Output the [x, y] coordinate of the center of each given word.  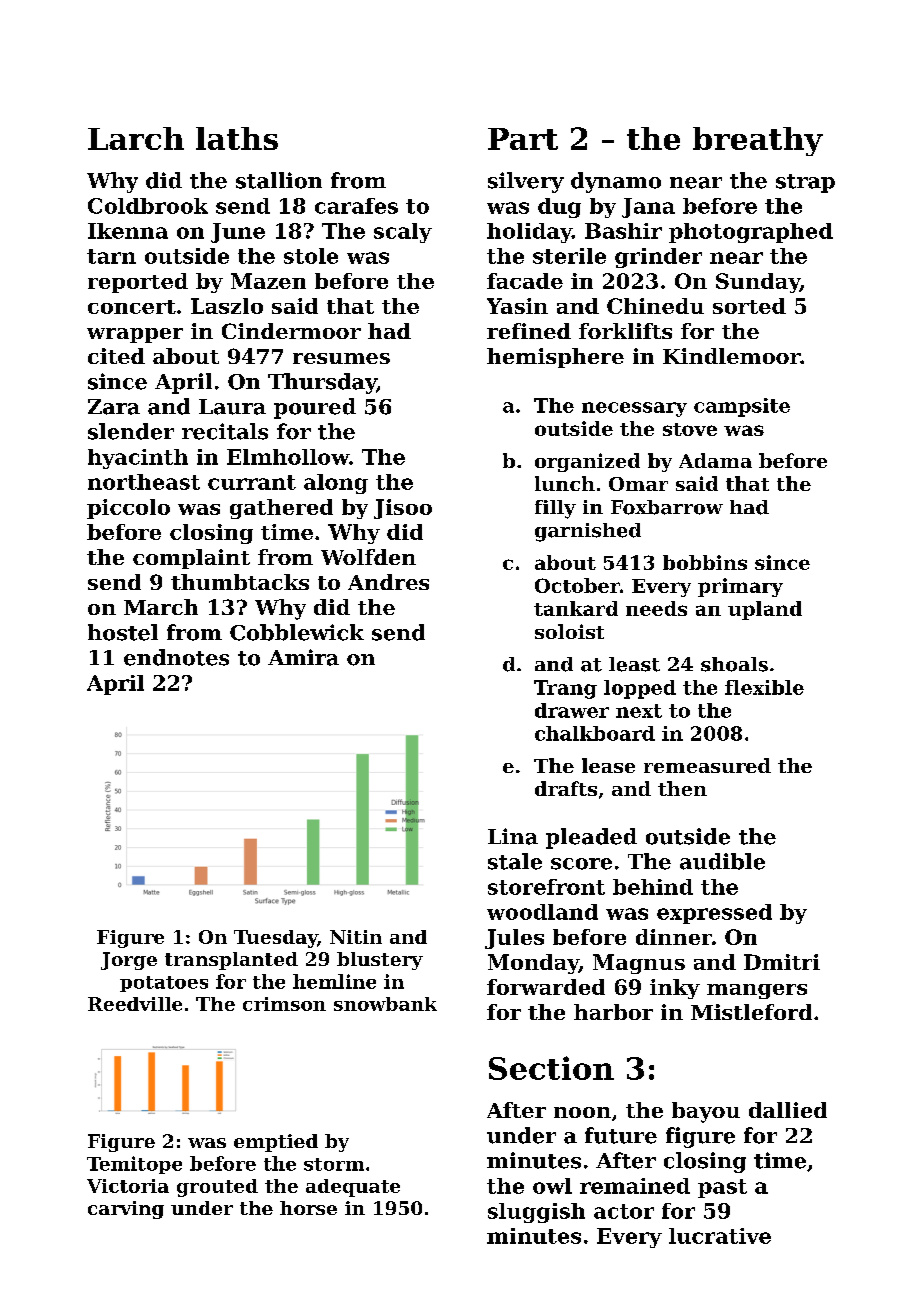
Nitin [356, 937]
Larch [136, 138]
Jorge [129, 961]
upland [765, 610]
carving [126, 1210]
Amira [303, 657]
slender [131, 431]
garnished [588, 532]
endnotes [176, 657]
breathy [758, 141]
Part [523, 139]
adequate [353, 1188]
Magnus [639, 964]
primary [740, 587]
